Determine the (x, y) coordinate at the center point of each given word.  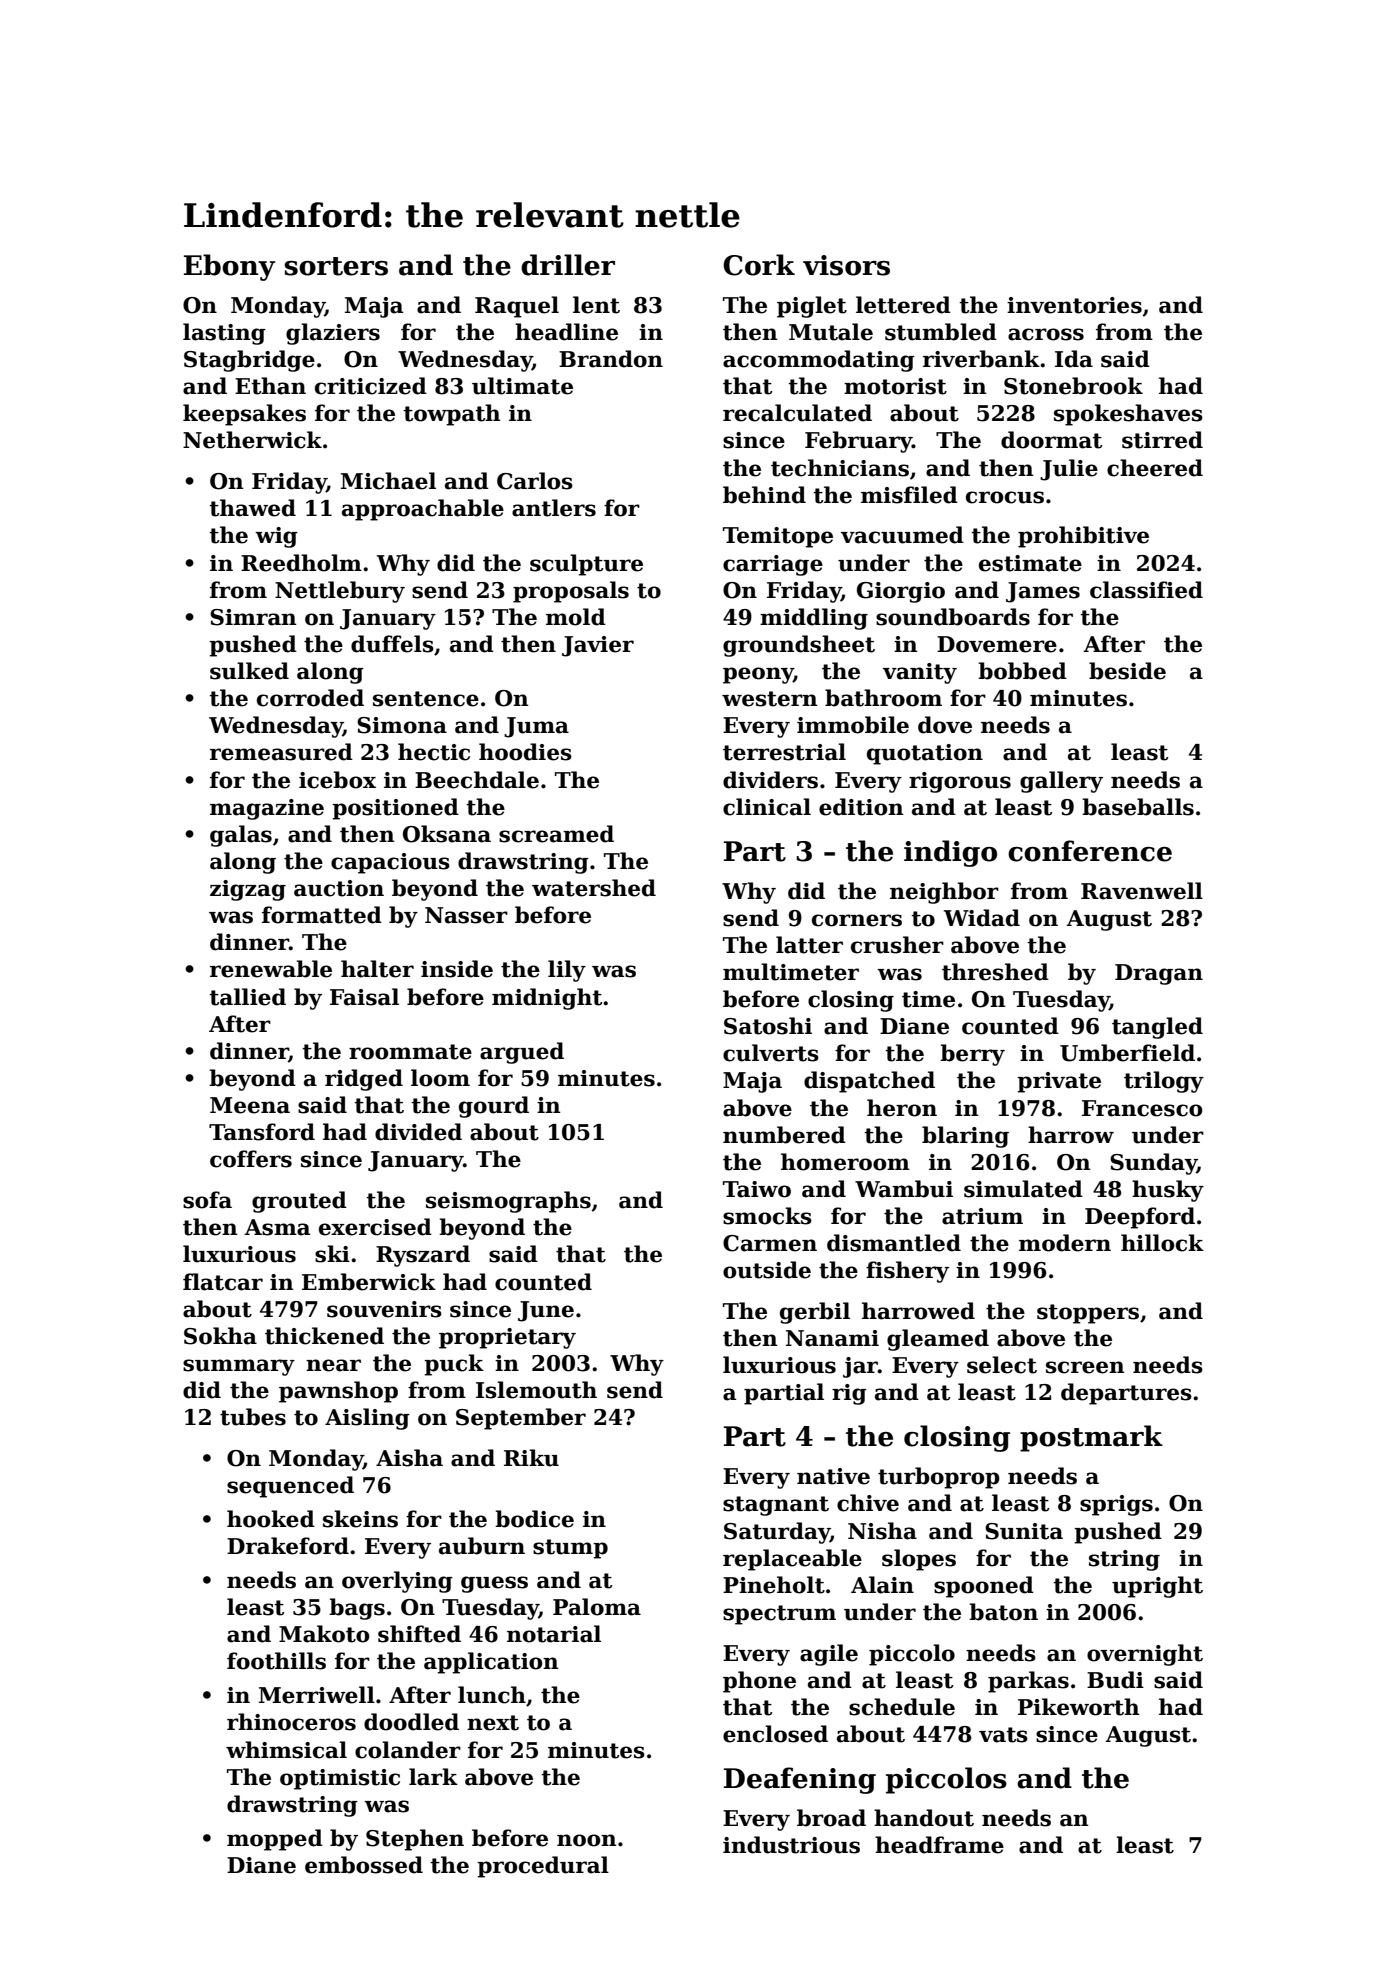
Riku (531, 1458)
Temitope (778, 537)
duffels (392, 644)
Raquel (517, 307)
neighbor (944, 893)
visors (846, 265)
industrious (791, 1845)
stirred (1162, 440)
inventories (1074, 305)
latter (809, 945)
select (1002, 1365)
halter (377, 969)
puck (454, 1365)
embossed (364, 1865)
